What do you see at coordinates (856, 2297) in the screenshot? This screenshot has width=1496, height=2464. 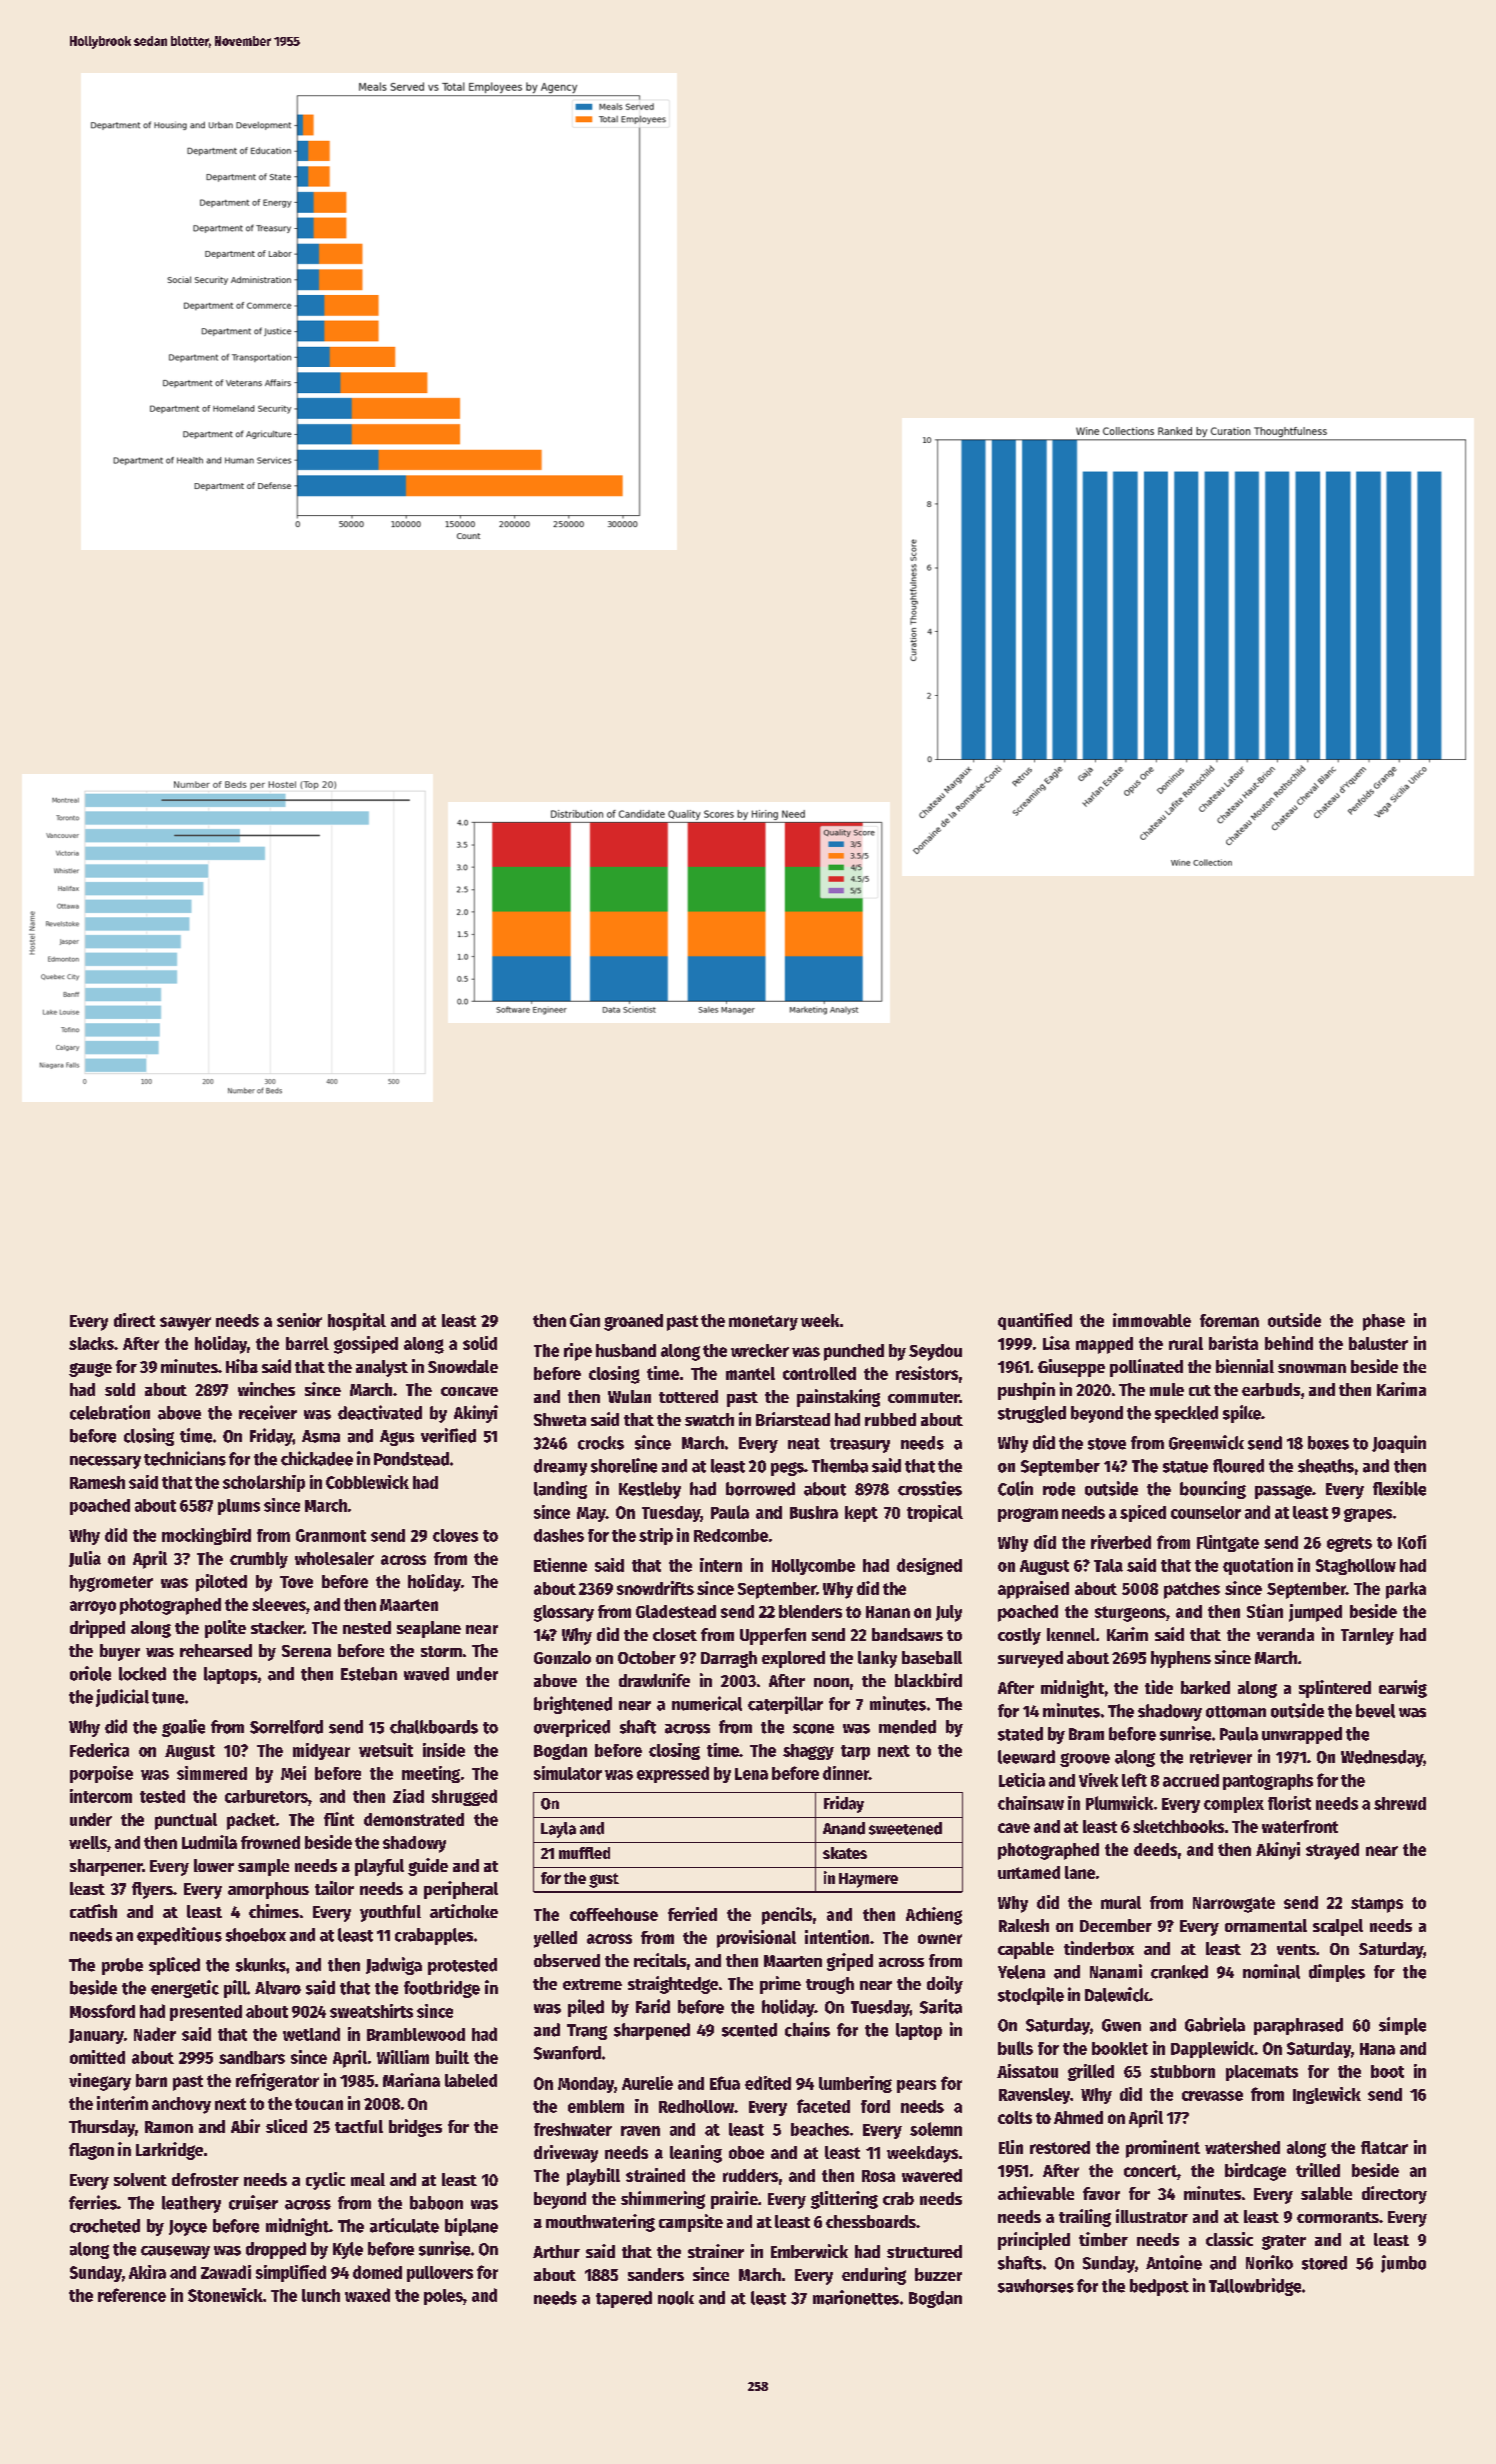 I see `marionettes` at bounding box center [856, 2297].
